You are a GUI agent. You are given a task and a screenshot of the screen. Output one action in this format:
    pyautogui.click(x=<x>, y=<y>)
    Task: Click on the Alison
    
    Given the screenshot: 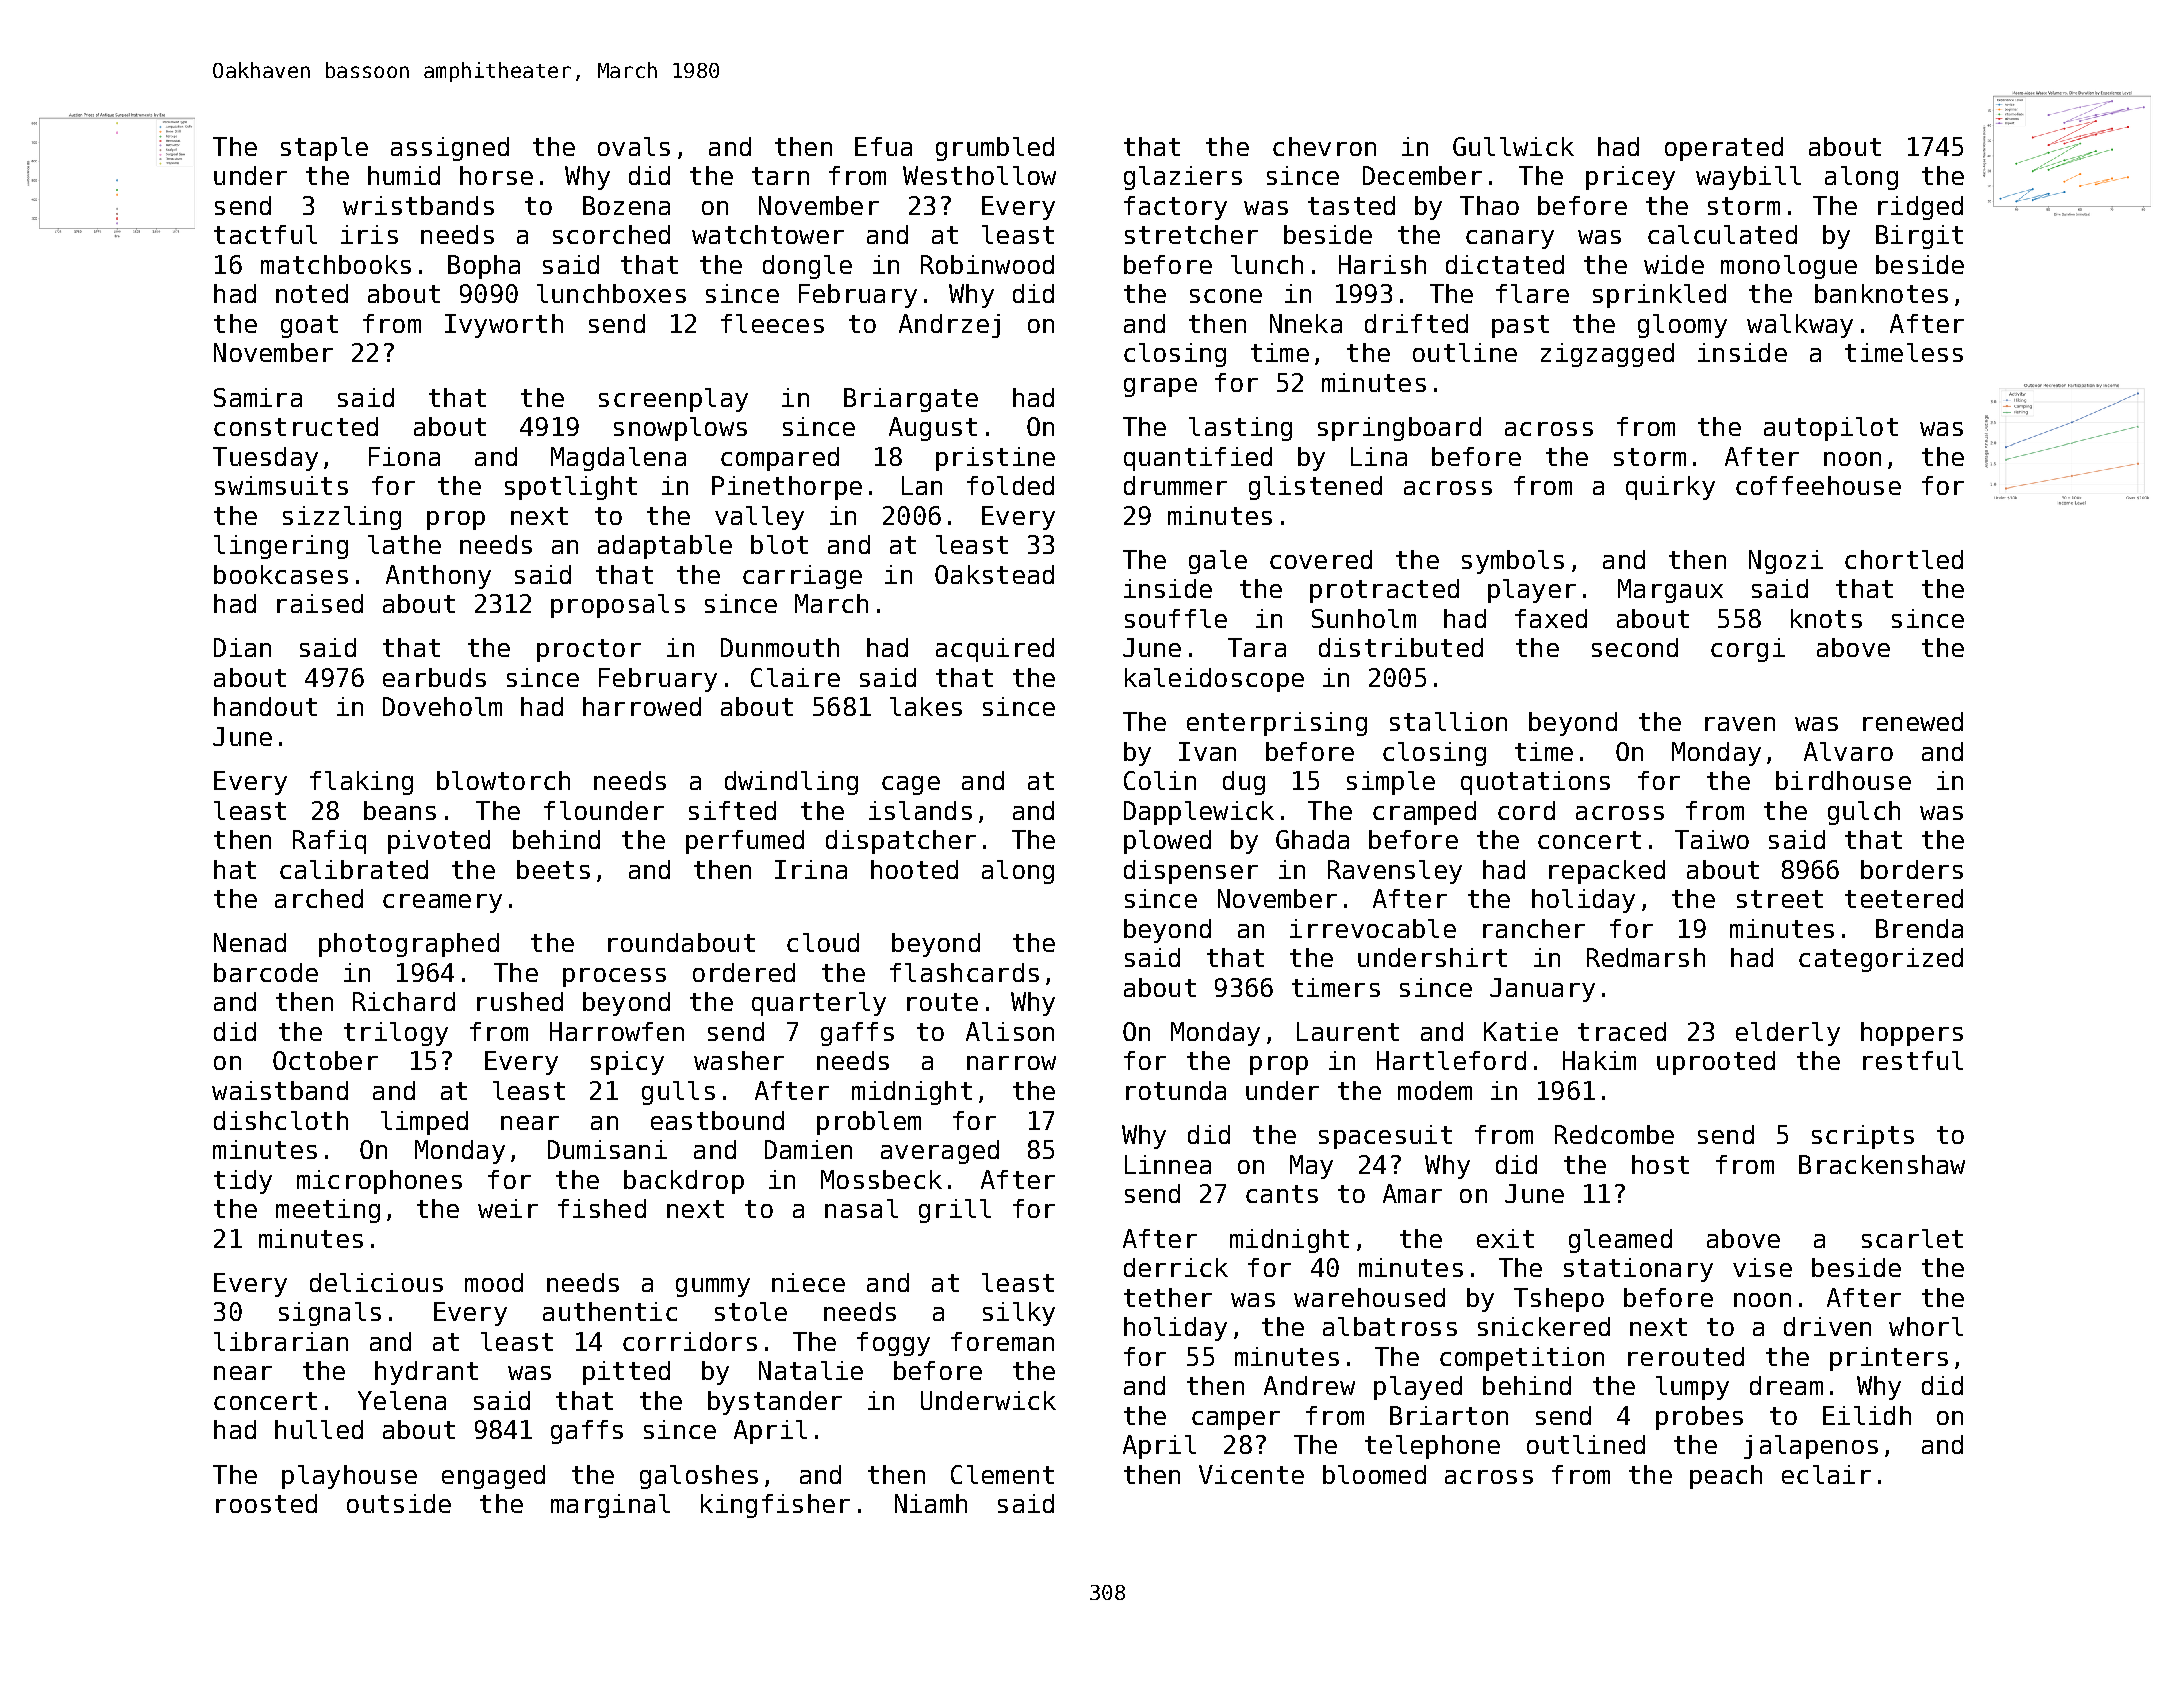 What is the action you would take?
    pyautogui.click(x=1010, y=1031)
